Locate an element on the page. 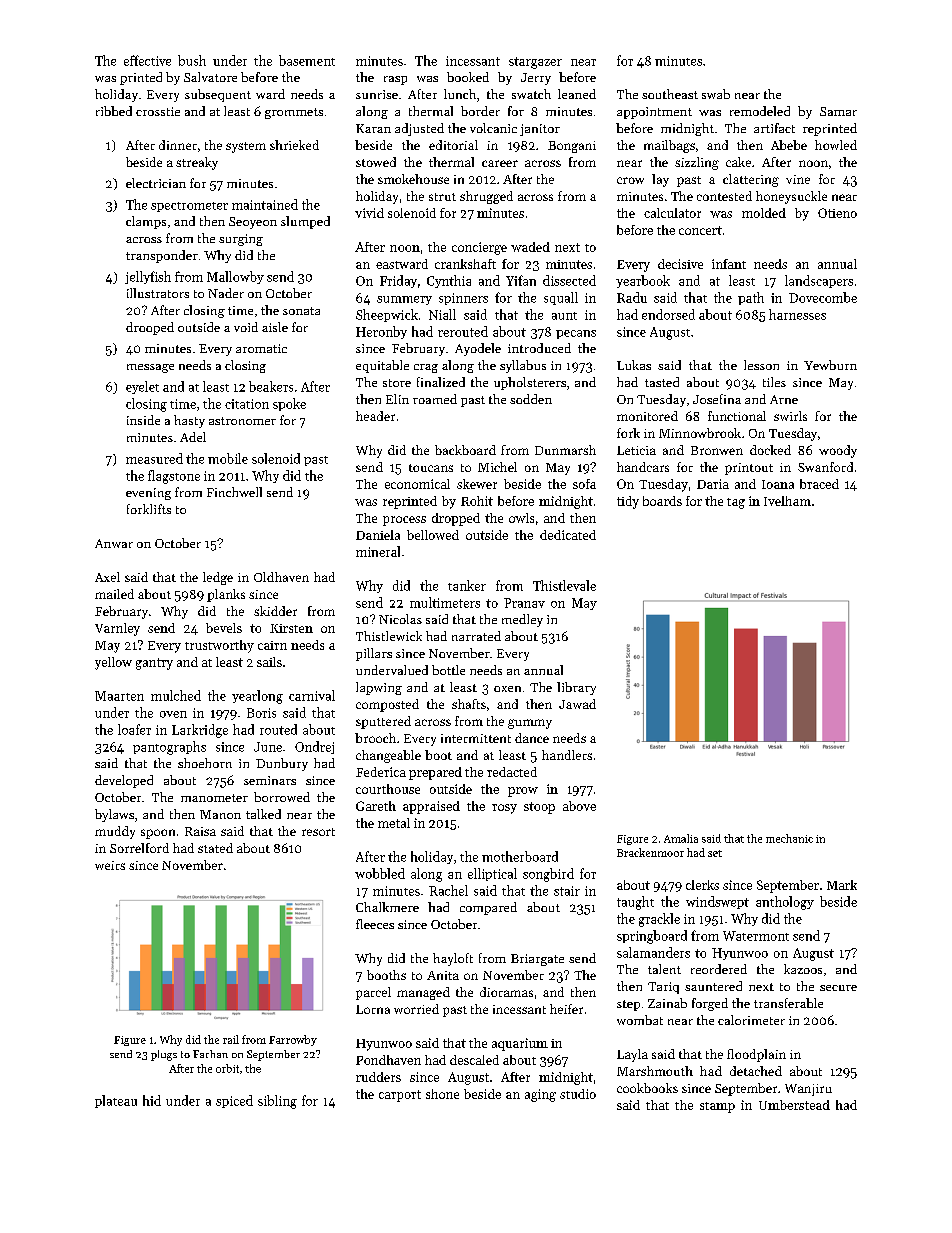  swab is located at coordinates (716, 94).
